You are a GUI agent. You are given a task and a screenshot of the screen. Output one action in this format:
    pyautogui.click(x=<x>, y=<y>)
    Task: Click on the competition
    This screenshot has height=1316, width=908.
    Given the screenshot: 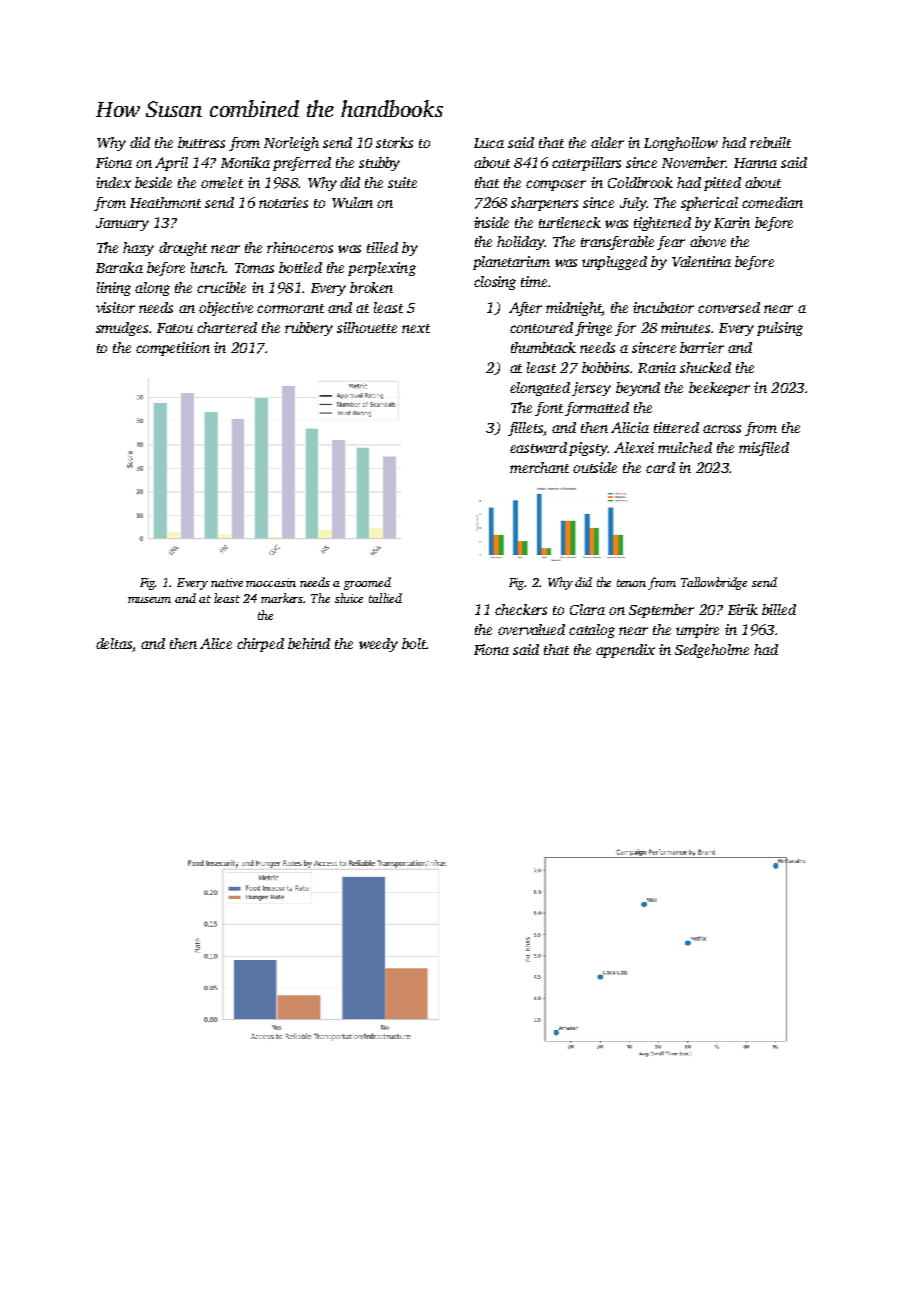 What is the action you would take?
    pyautogui.click(x=173, y=349)
